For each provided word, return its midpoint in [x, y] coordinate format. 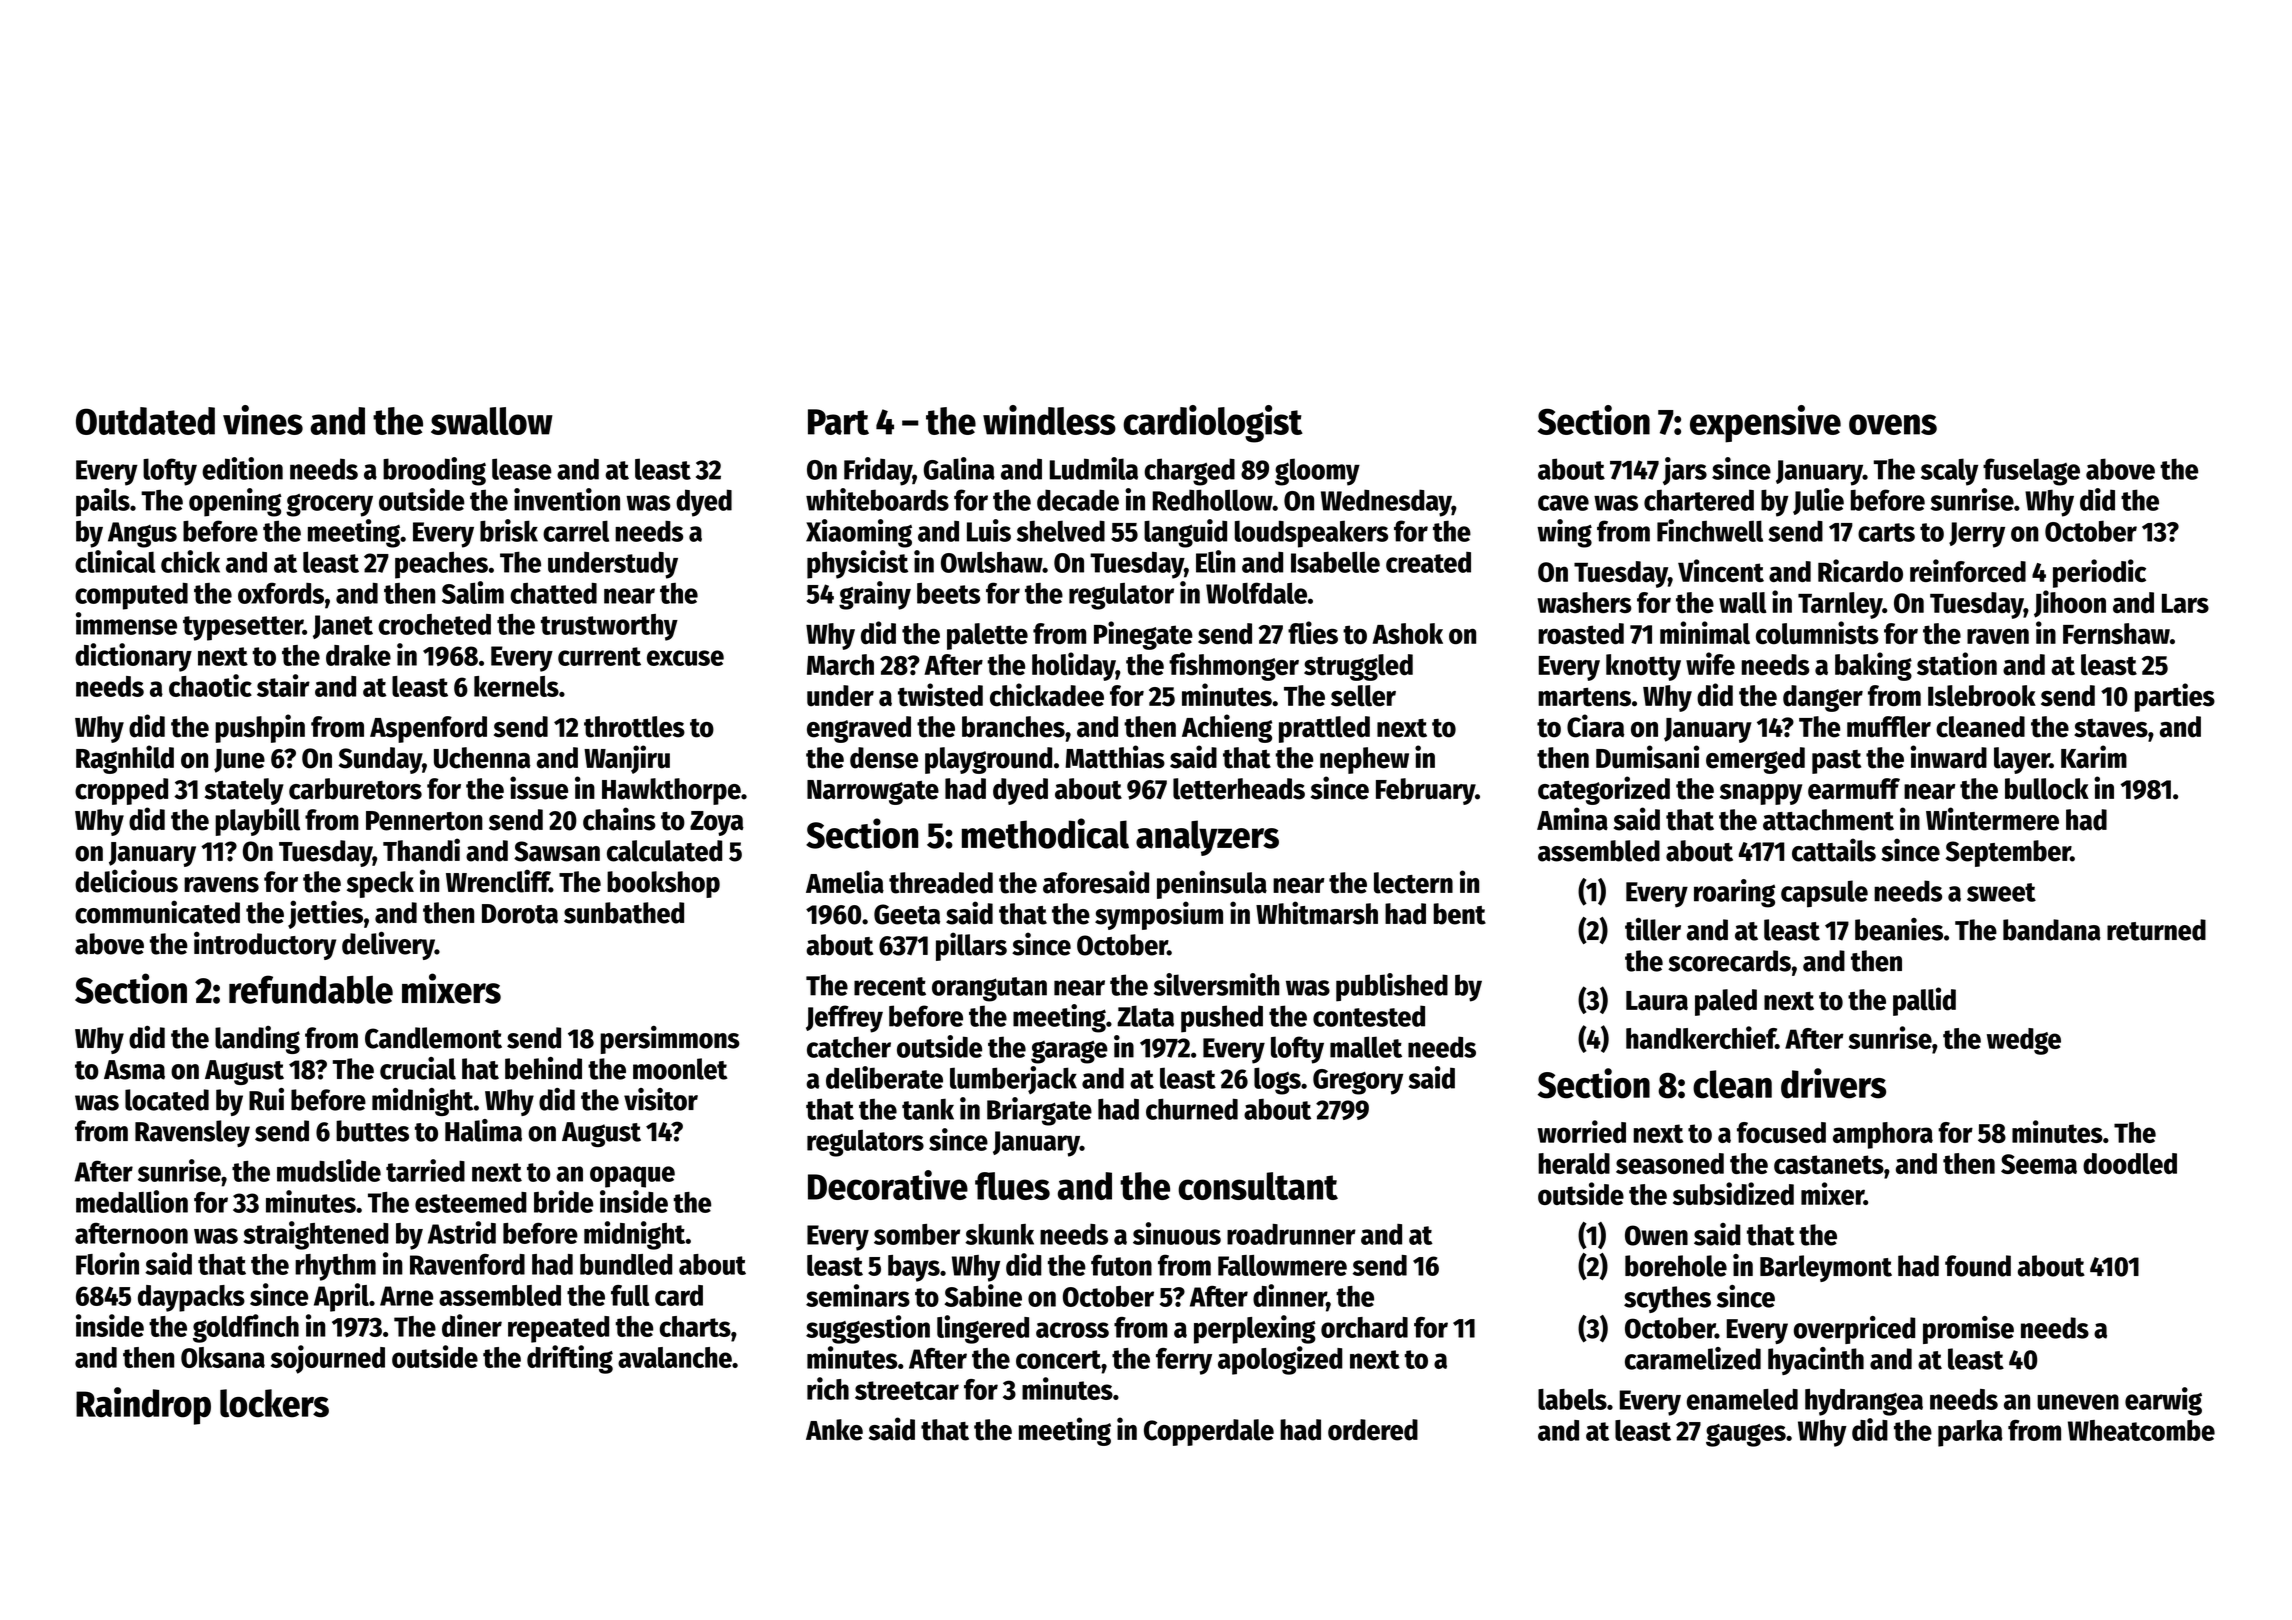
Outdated [145, 421]
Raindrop [143, 1406]
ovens [1893, 424]
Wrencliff [498, 881]
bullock [2047, 789]
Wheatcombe [2141, 1430]
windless [1049, 420]
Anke [834, 1430]
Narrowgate [873, 792]
